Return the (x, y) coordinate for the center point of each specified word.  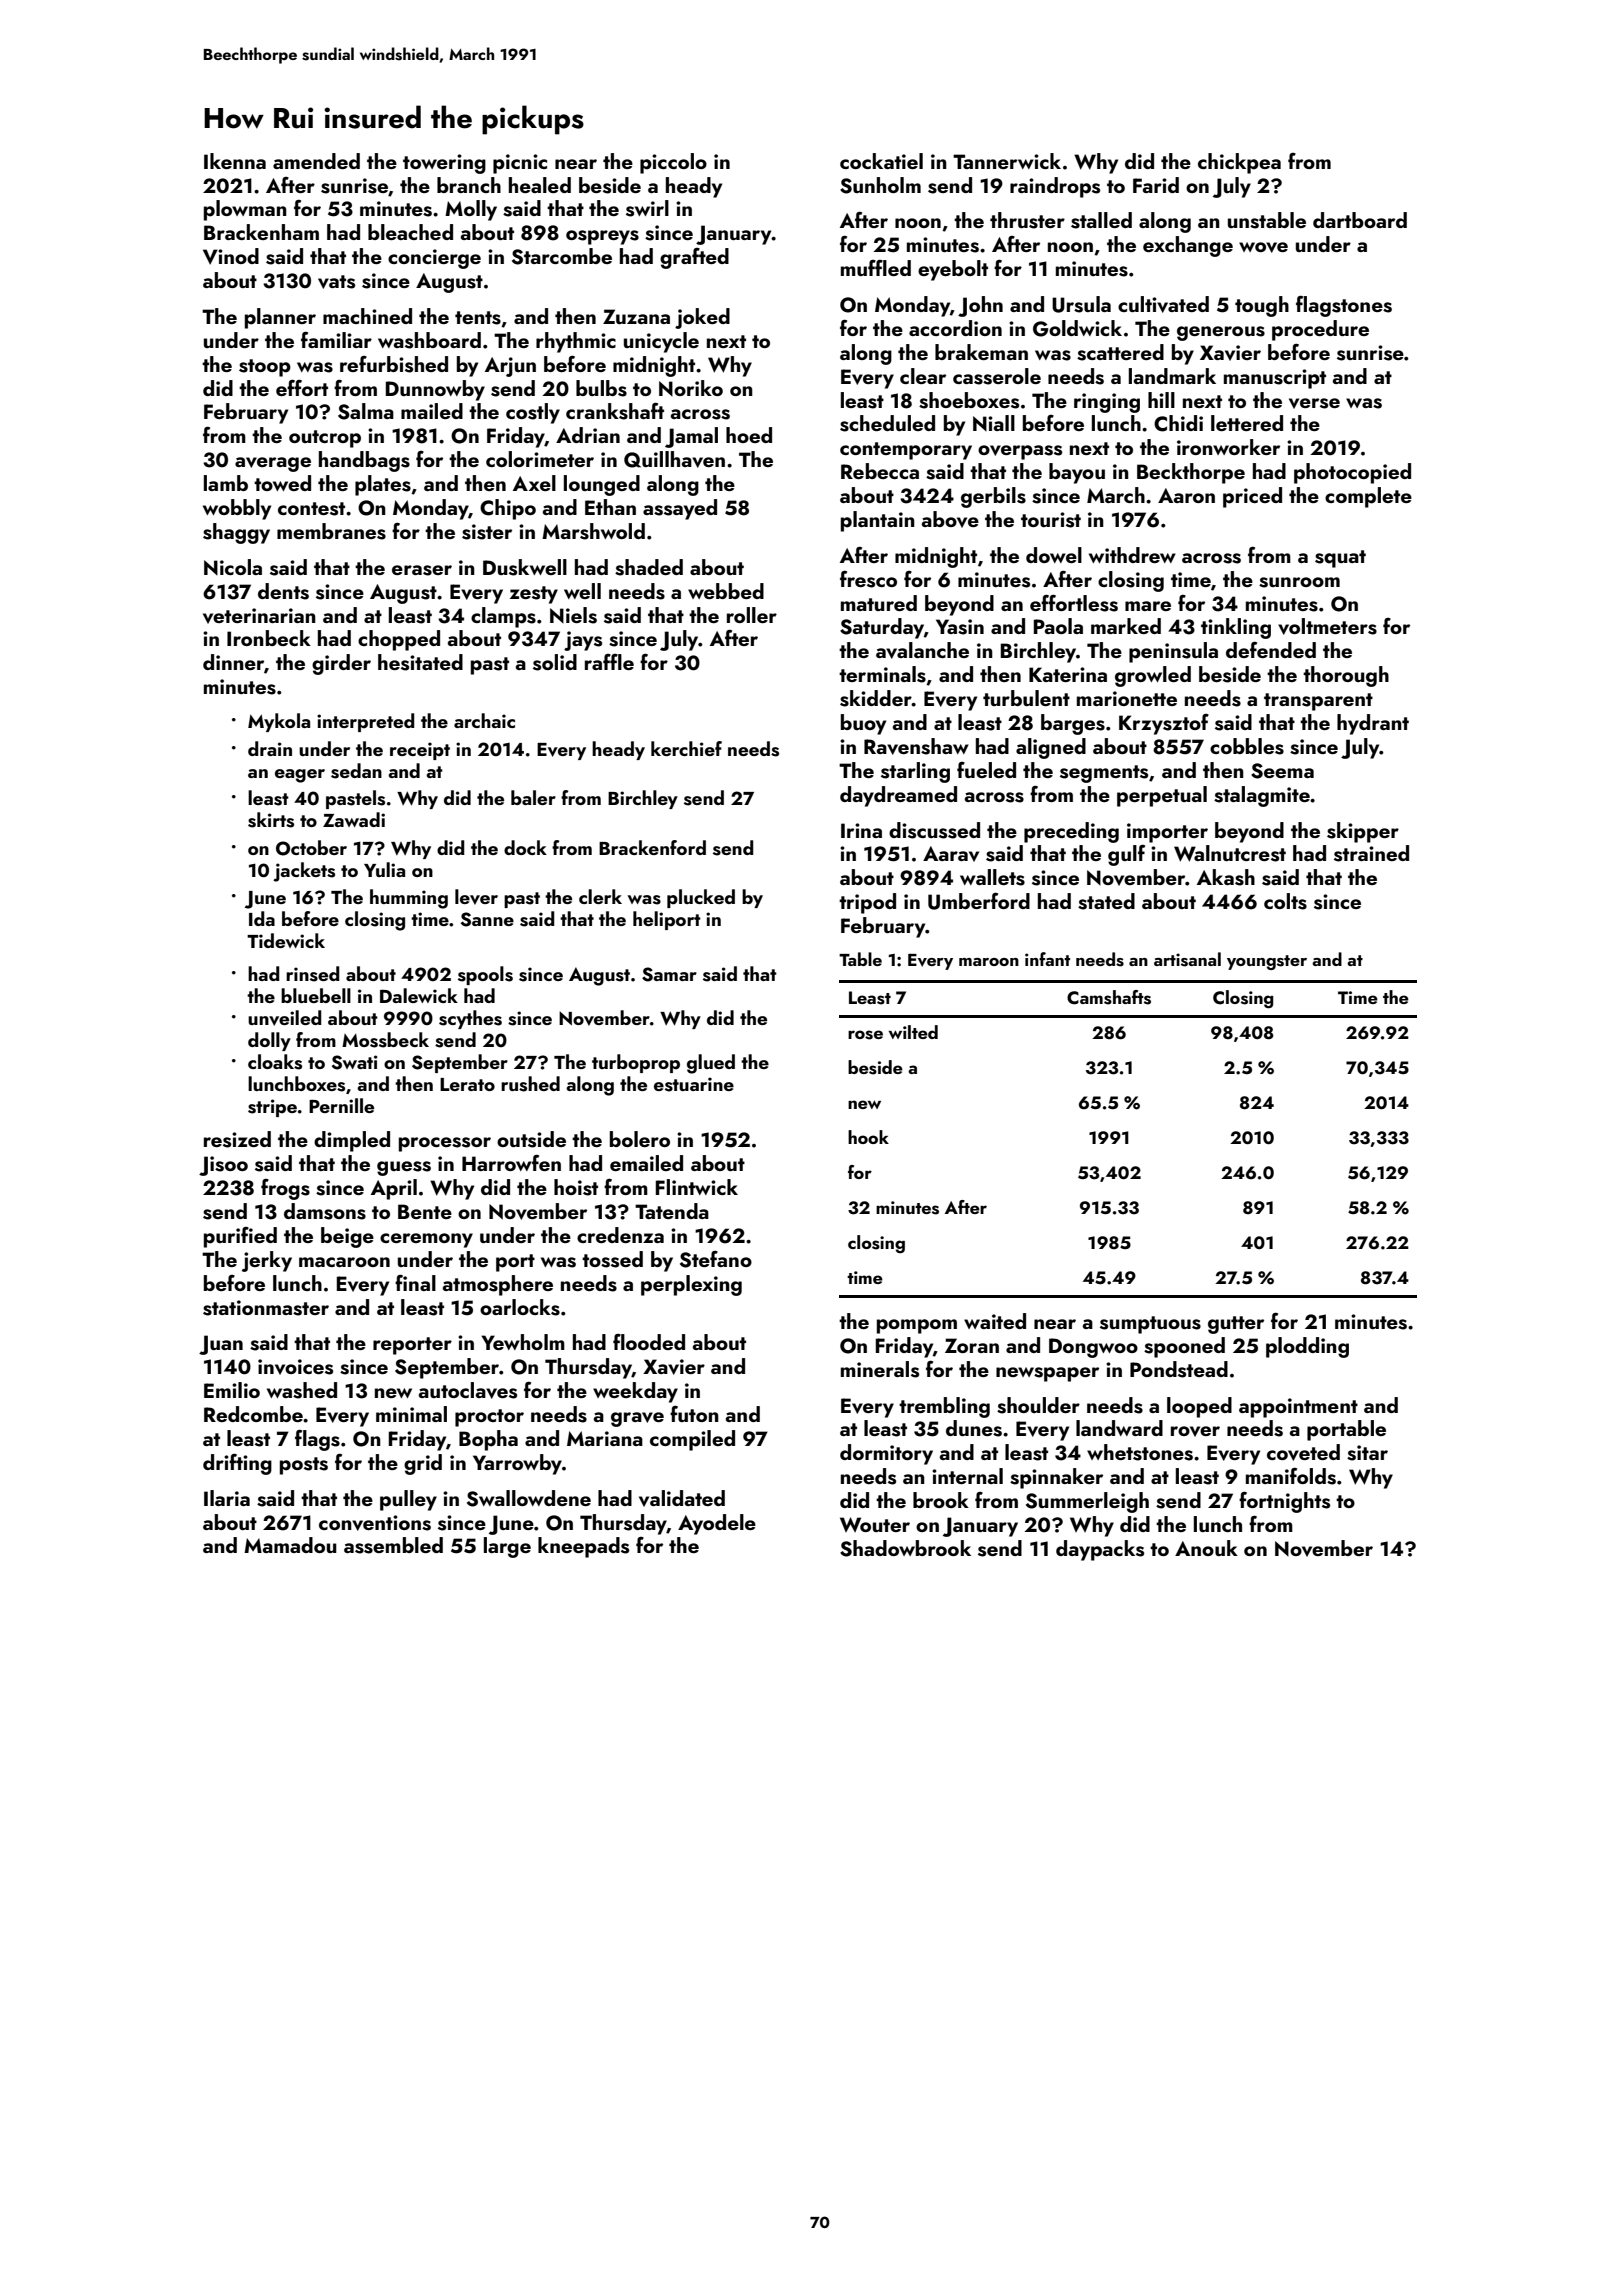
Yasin (960, 627)
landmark (1172, 376)
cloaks (275, 1062)
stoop (265, 368)
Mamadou (290, 1545)
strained (1371, 853)
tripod (867, 903)
